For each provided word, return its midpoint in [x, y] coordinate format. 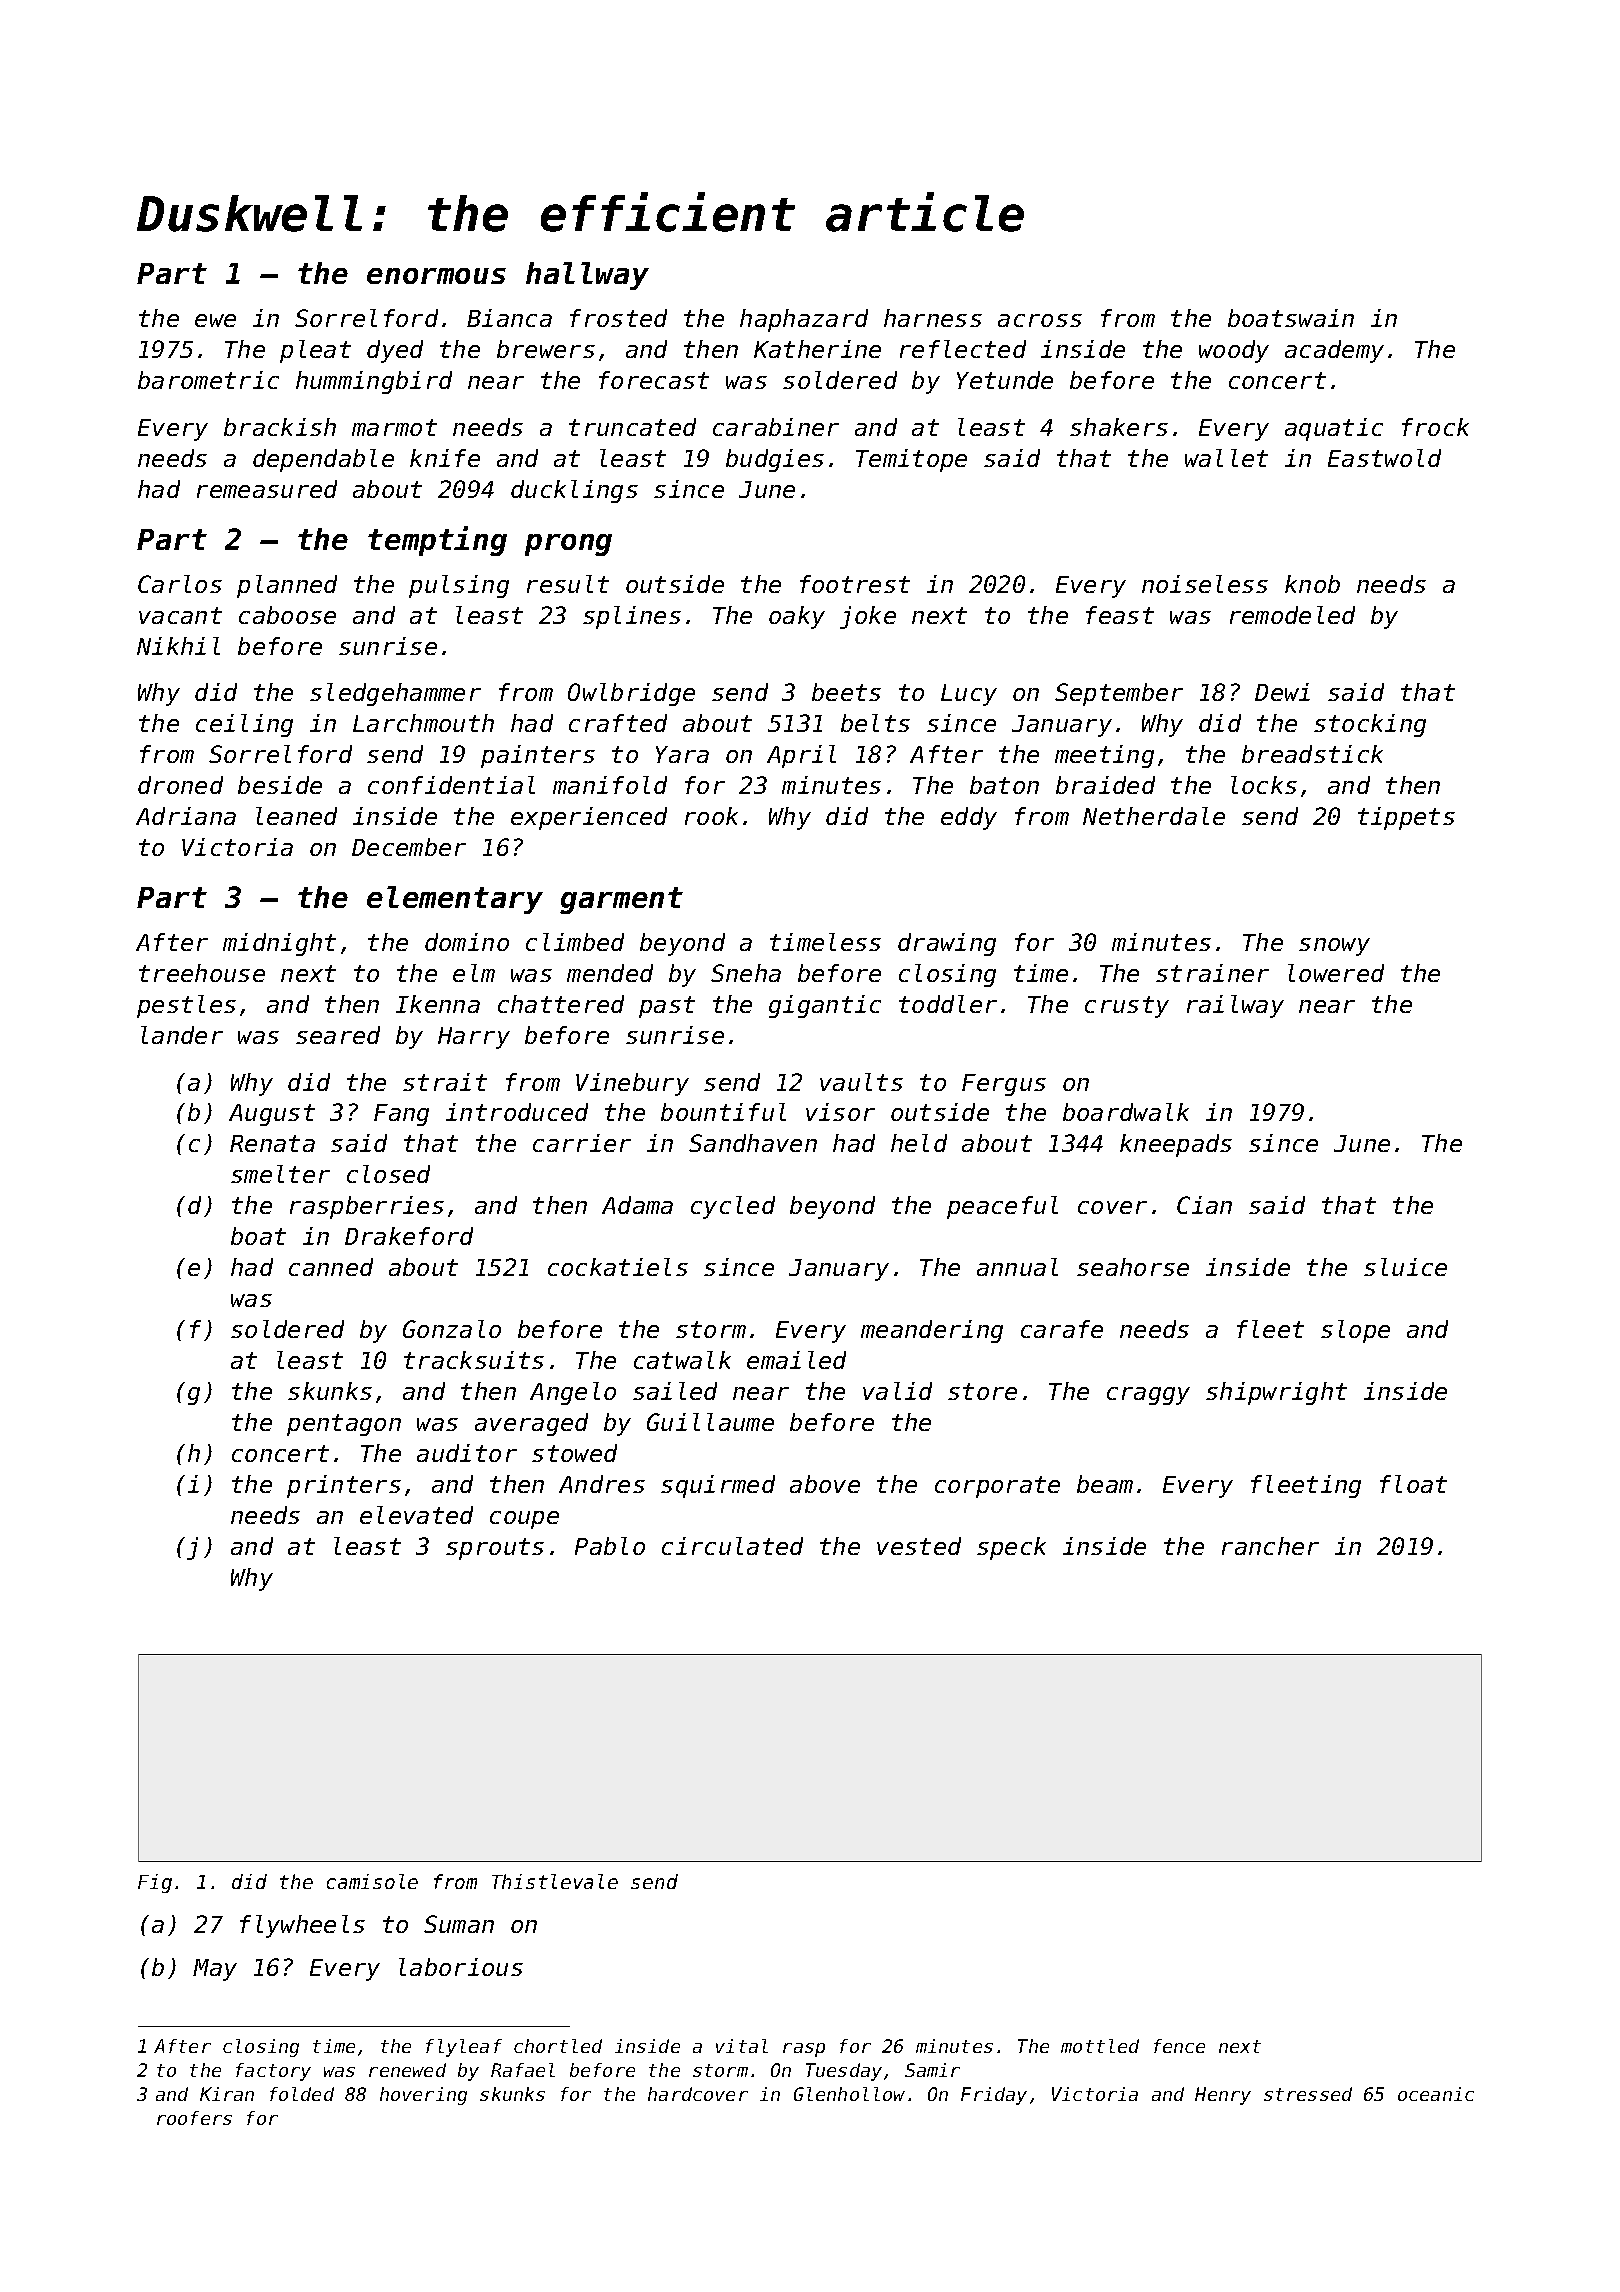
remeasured [267, 489]
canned [331, 1267]
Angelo [573, 1393]
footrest [855, 584]
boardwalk [1126, 1112]
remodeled [1292, 615]
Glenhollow [849, 2094]
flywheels [302, 1926]
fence [1179, 2046]
